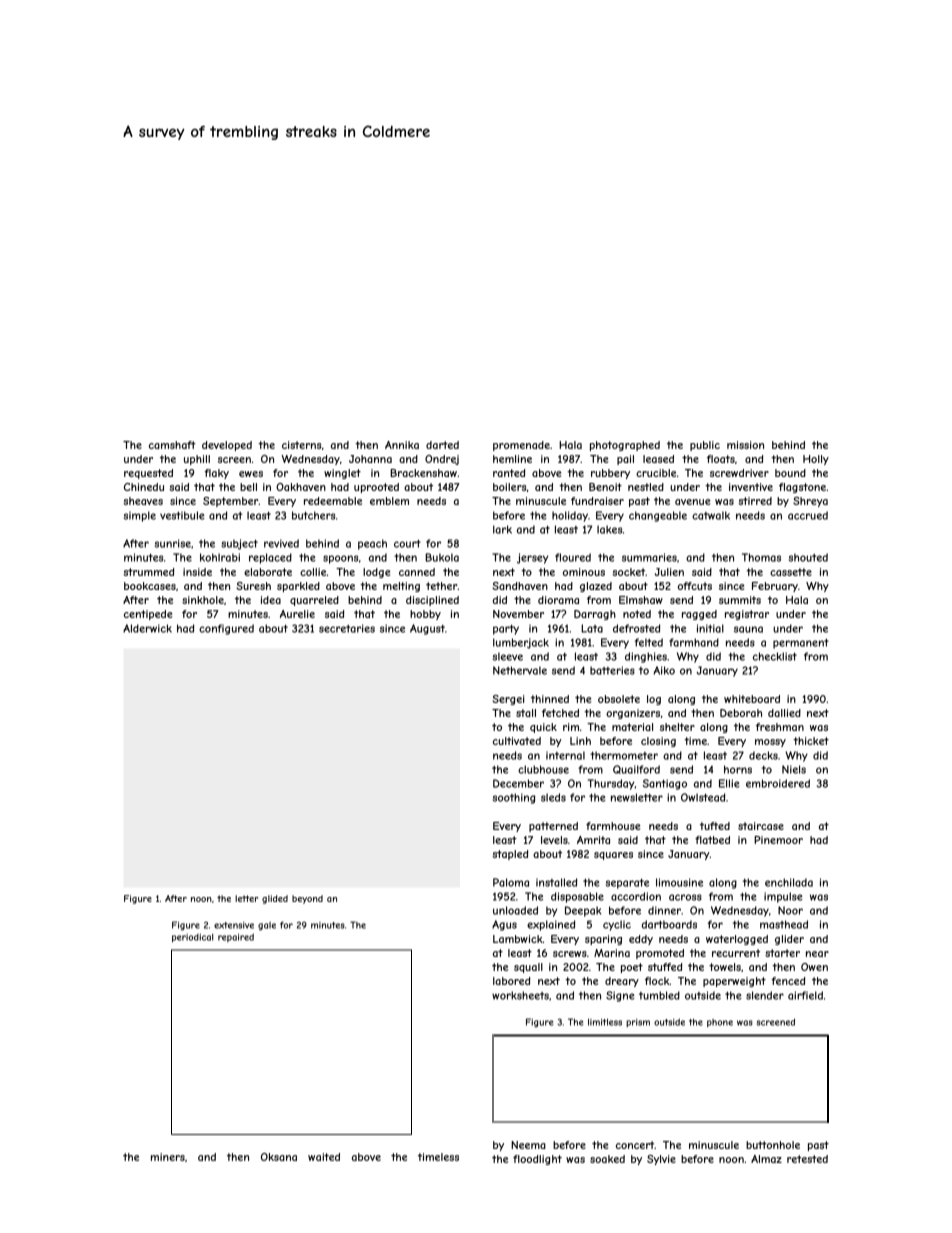 The width and height of the screenshot is (952, 1233). What do you see at coordinates (537, 1160) in the screenshot?
I see `floodlight` at bounding box center [537, 1160].
